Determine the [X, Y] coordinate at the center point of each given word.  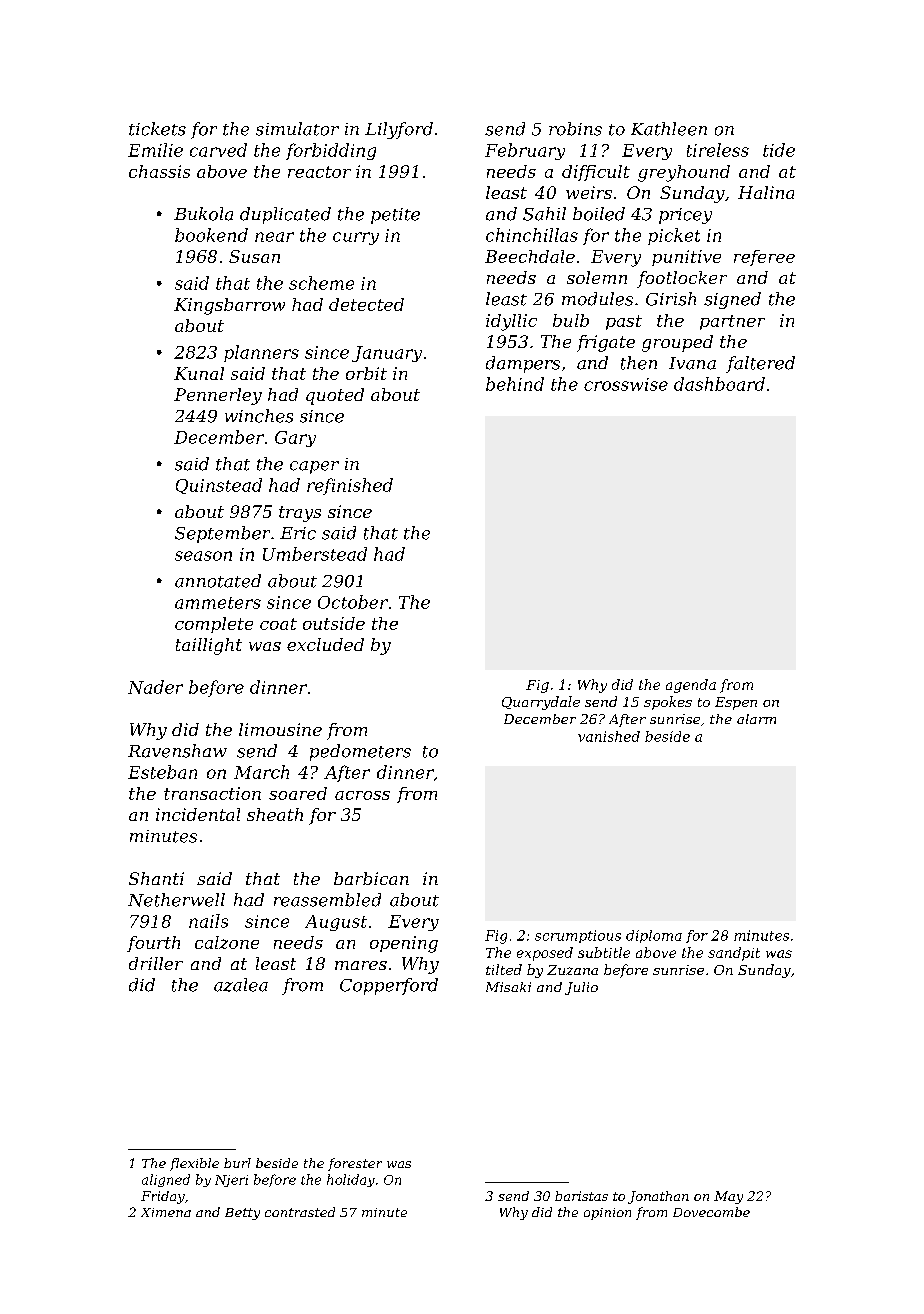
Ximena [166, 1212]
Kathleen [669, 129]
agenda [691, 686]
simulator [297, 129]
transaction [212, 793]
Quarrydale [541, 703]
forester [355, 1164]
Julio [581, 988]
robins [575, 129]
